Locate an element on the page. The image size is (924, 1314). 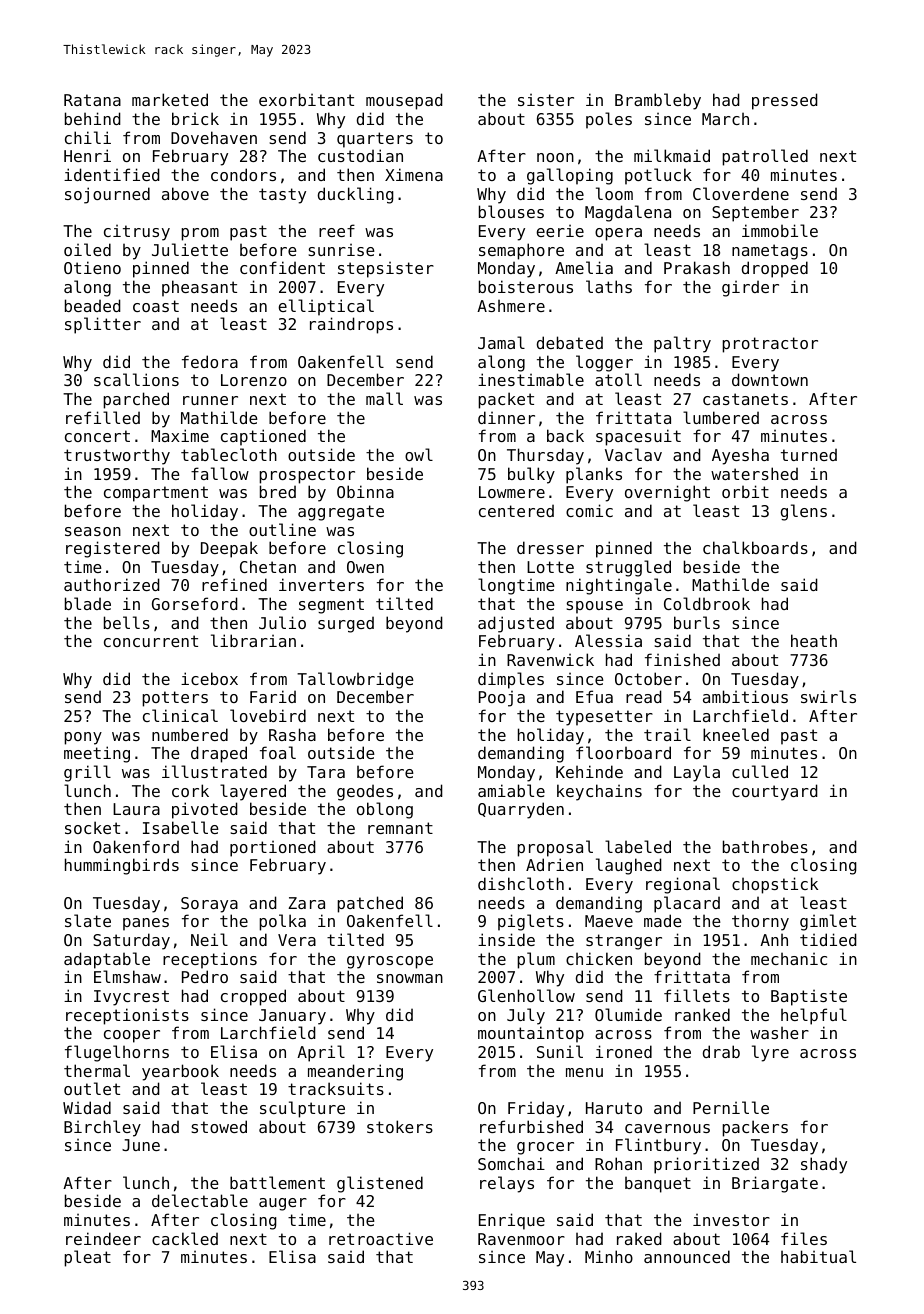
patched is located at coordinates (370, 904).
